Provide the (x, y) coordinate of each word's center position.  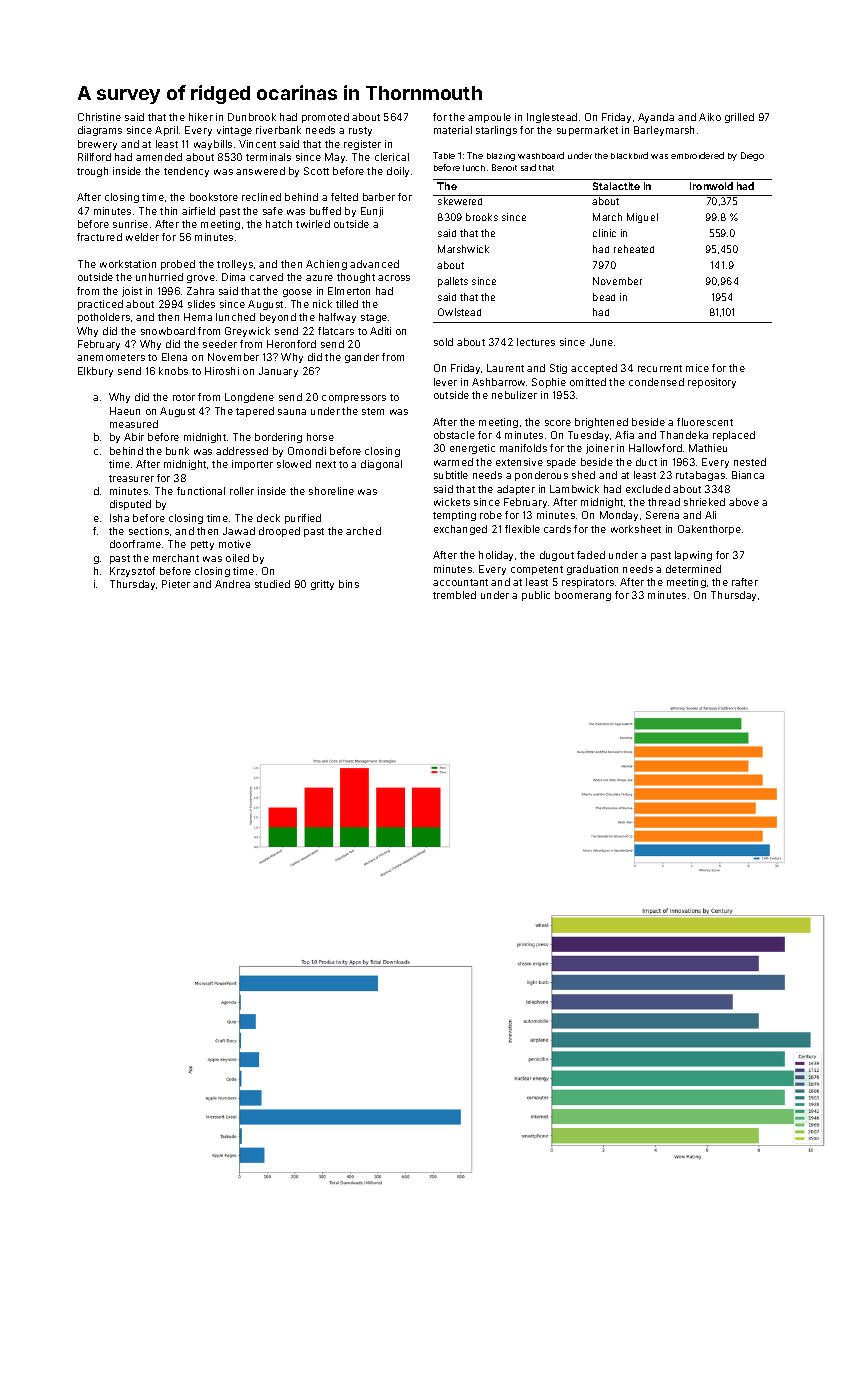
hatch (279, 224)
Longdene (249, 398)
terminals (268, 157)
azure (319, 278)
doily (398, 172)
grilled (739, 118)
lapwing (693, 556)
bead (604, 297)
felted (344, 197)
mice (697, 368)
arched (363, 531)
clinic (604, 233)
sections (149, 531)
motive (235, 544)
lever (445, 382)
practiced (100, 305)
